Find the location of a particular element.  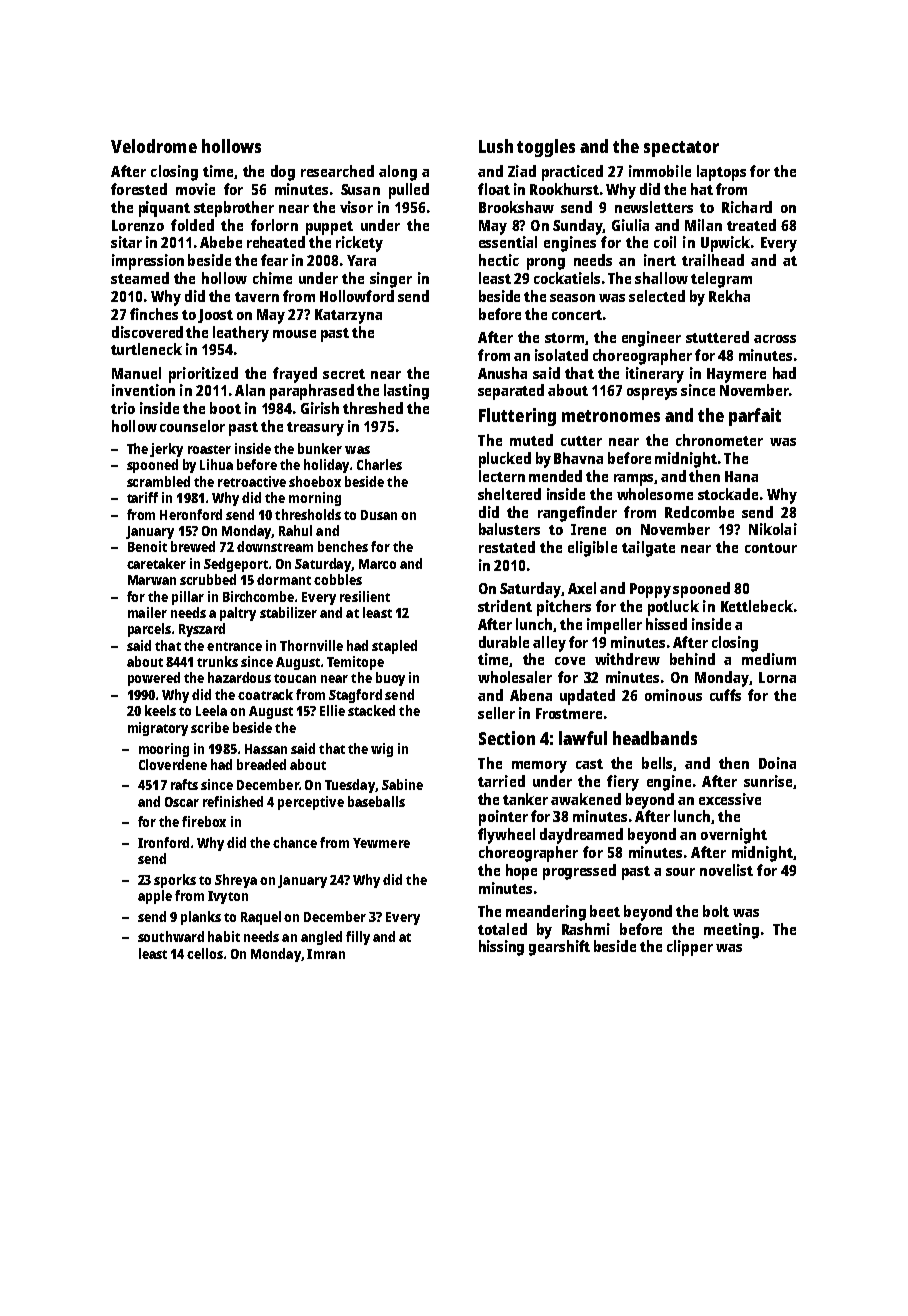

impression is located at coordinates (148, 262).
